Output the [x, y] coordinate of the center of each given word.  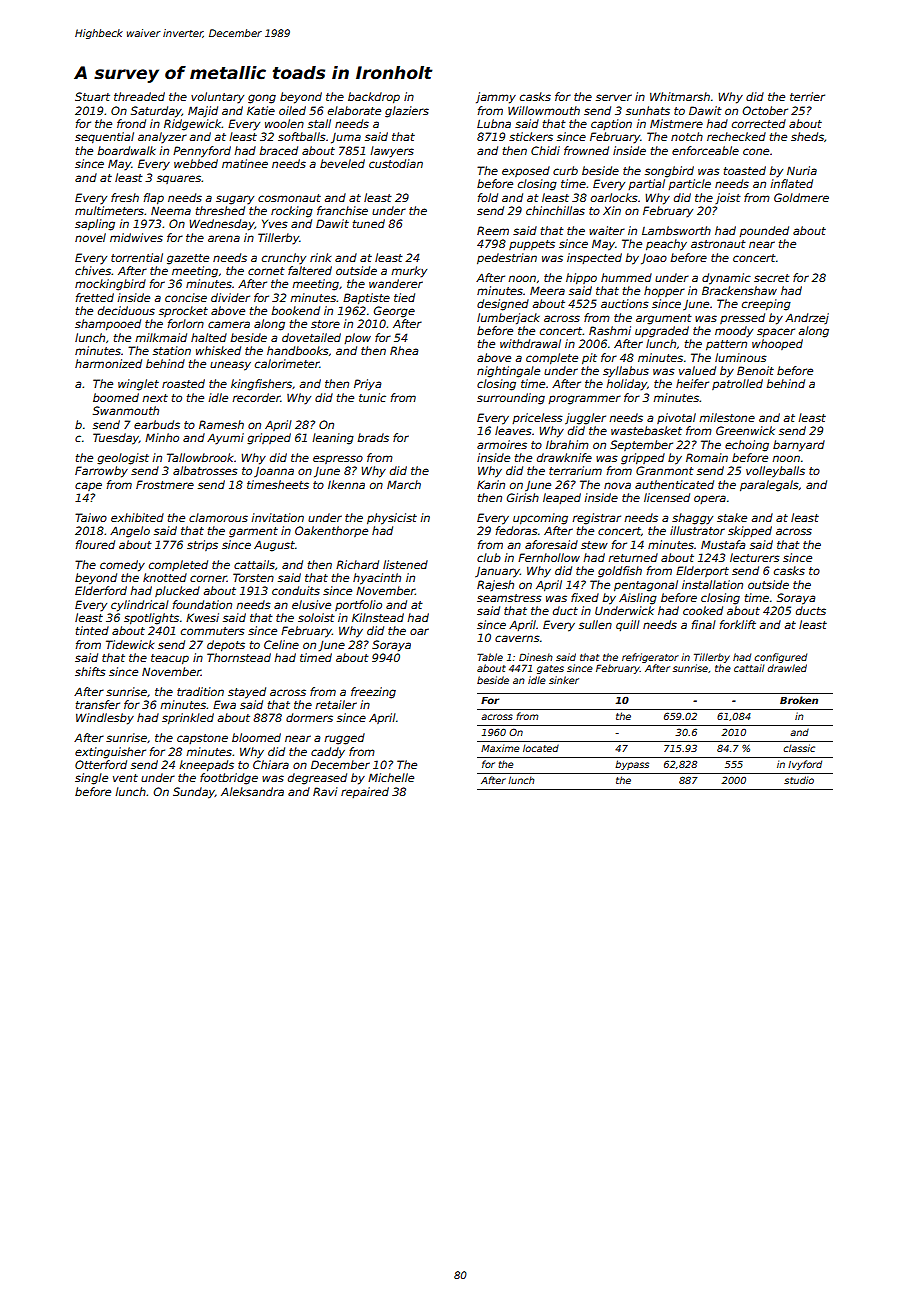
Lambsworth [676, 230]
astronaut [718, 244]
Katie [261, 110]
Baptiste [366, 299]
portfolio [358, 605]
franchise [342, 210]
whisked [218, 350]
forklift [738, 624]
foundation [202, 604]
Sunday [194, 793]
